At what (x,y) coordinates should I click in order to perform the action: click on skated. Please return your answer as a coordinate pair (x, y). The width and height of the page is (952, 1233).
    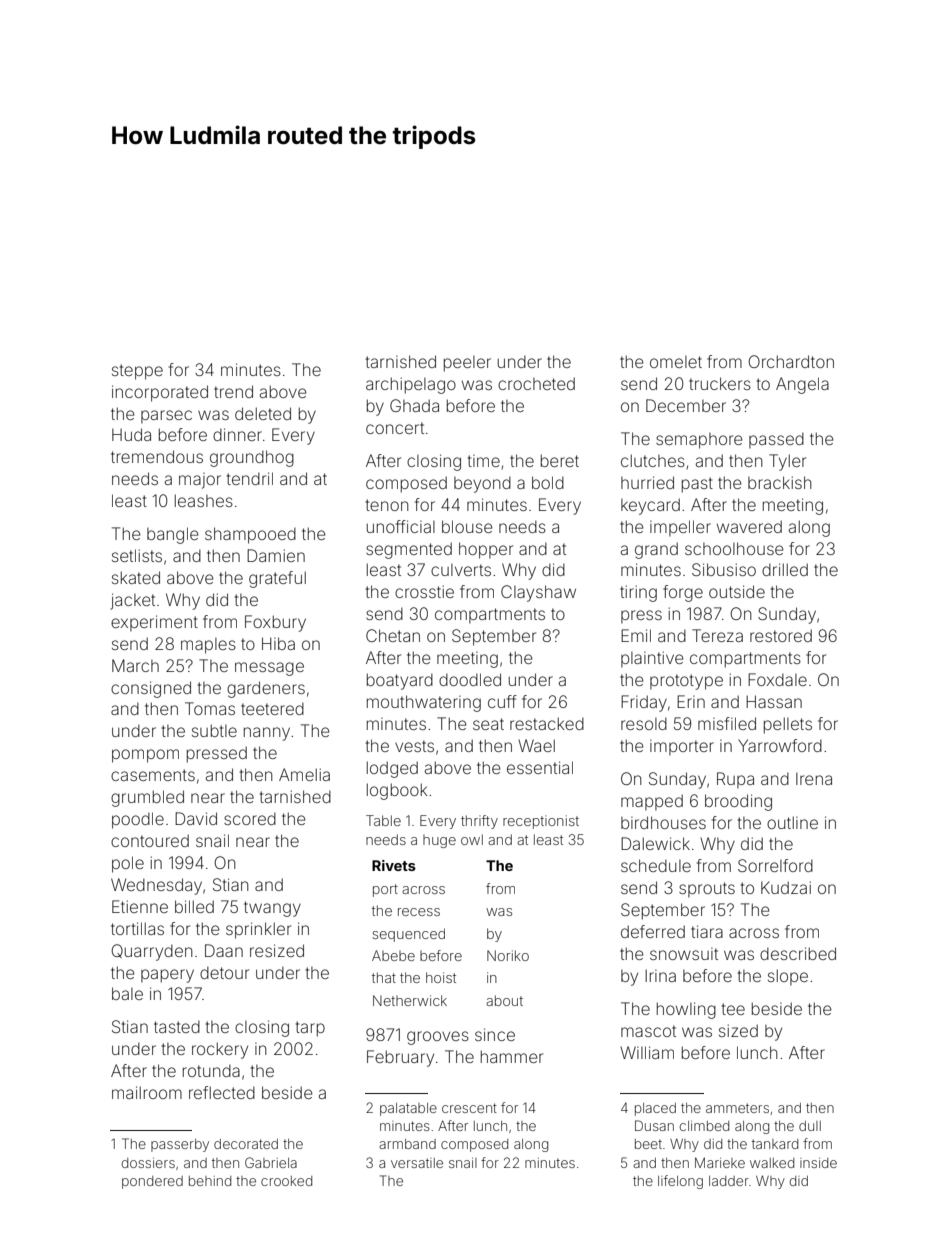
    Looking at the image, I should click on (136, 577).
